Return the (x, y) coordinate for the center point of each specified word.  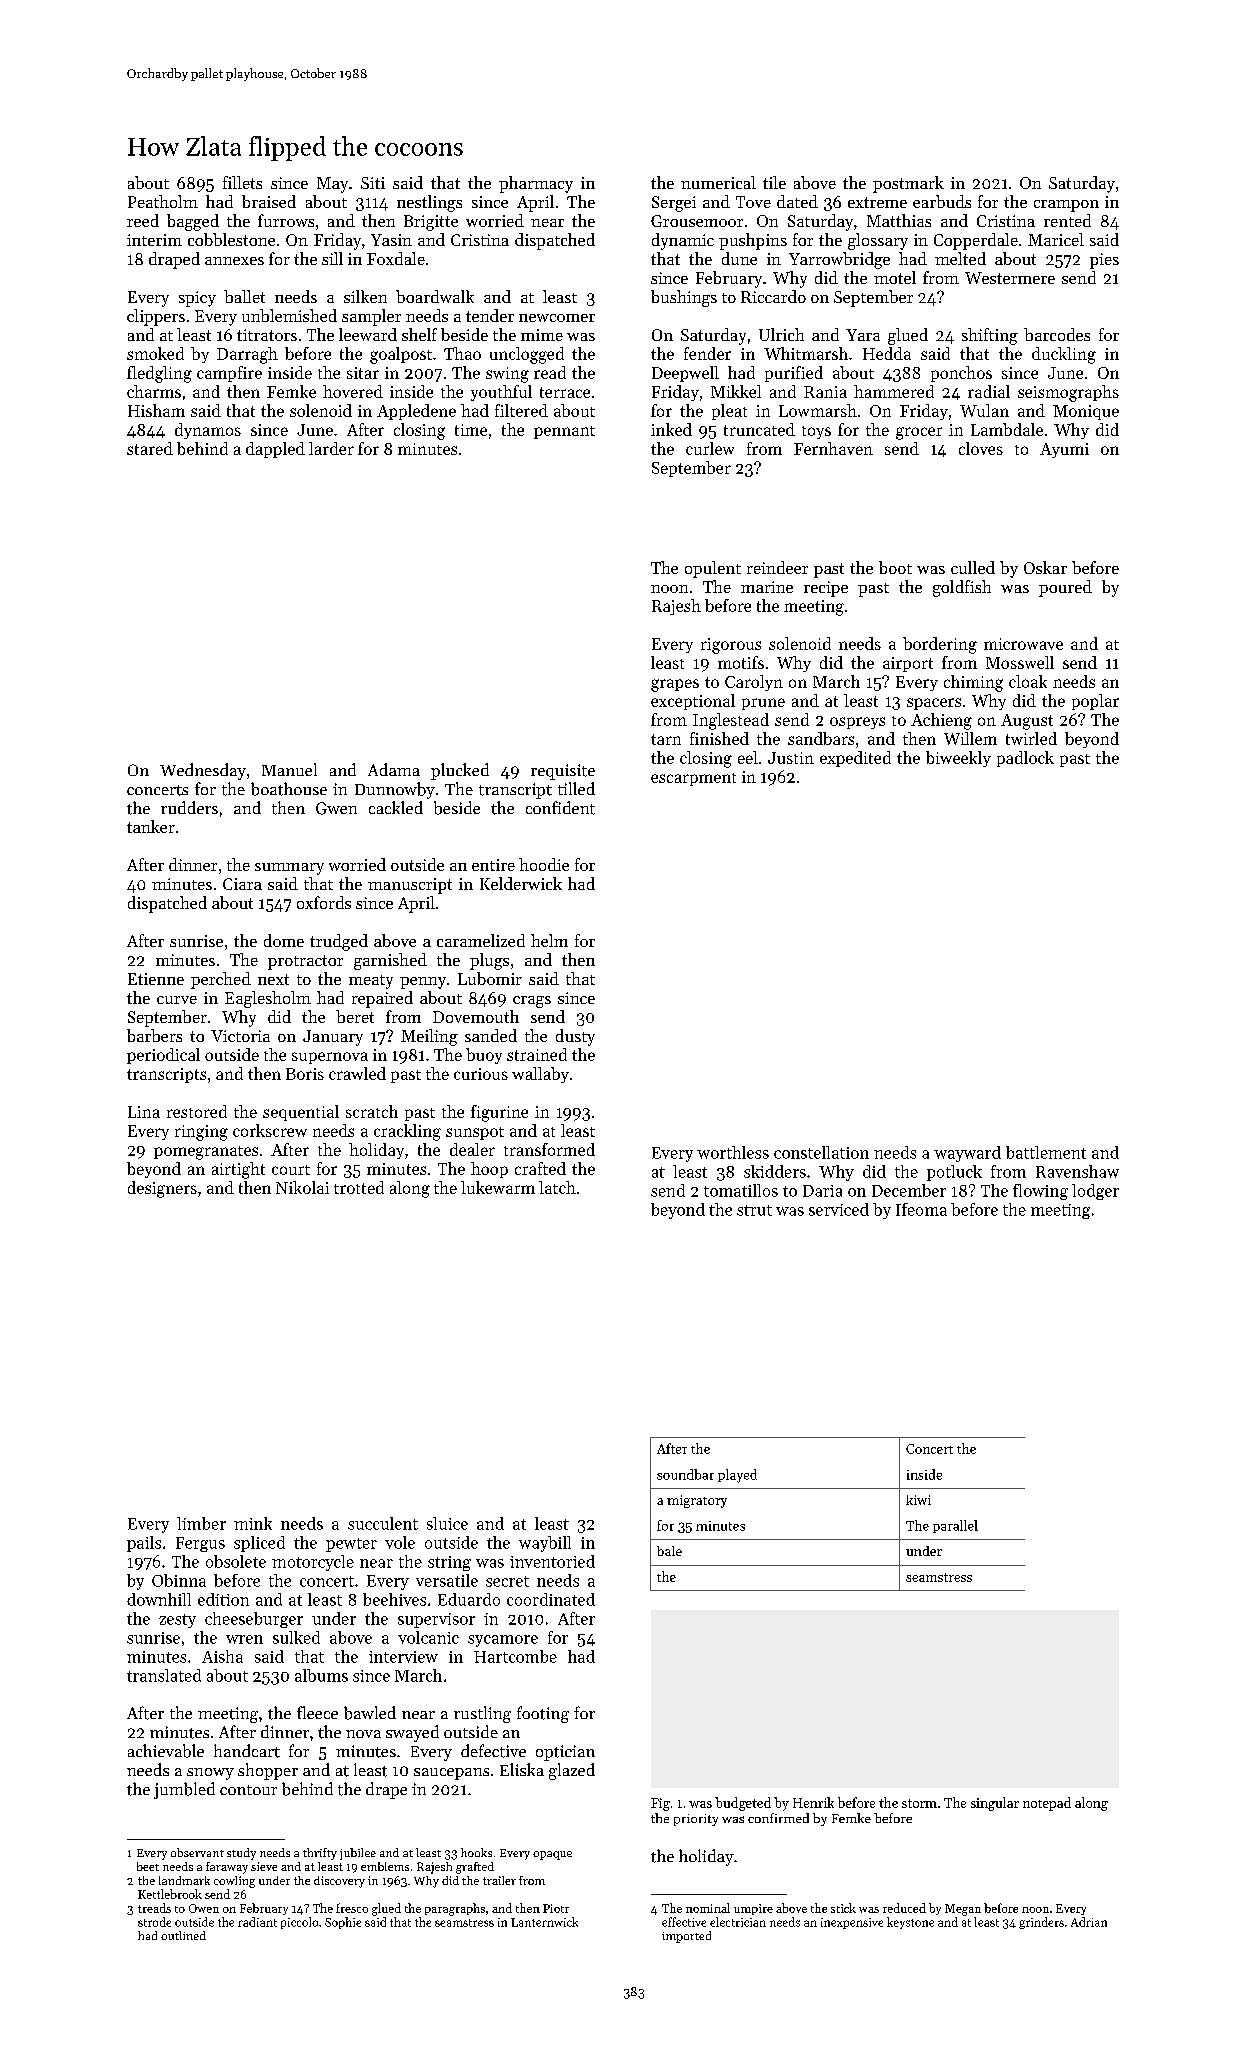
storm (919, 1803)
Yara (863, 335)
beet (148, 1866)
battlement (1046, 1152)
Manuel (289, 769)
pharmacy (536, 184)
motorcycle (313, 1563)
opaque (552, 1855)
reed (143, 220)
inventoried (552, 1561)
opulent (713, 569)
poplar (1095, 702)
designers (162, 1189)
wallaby (540, 1075)
